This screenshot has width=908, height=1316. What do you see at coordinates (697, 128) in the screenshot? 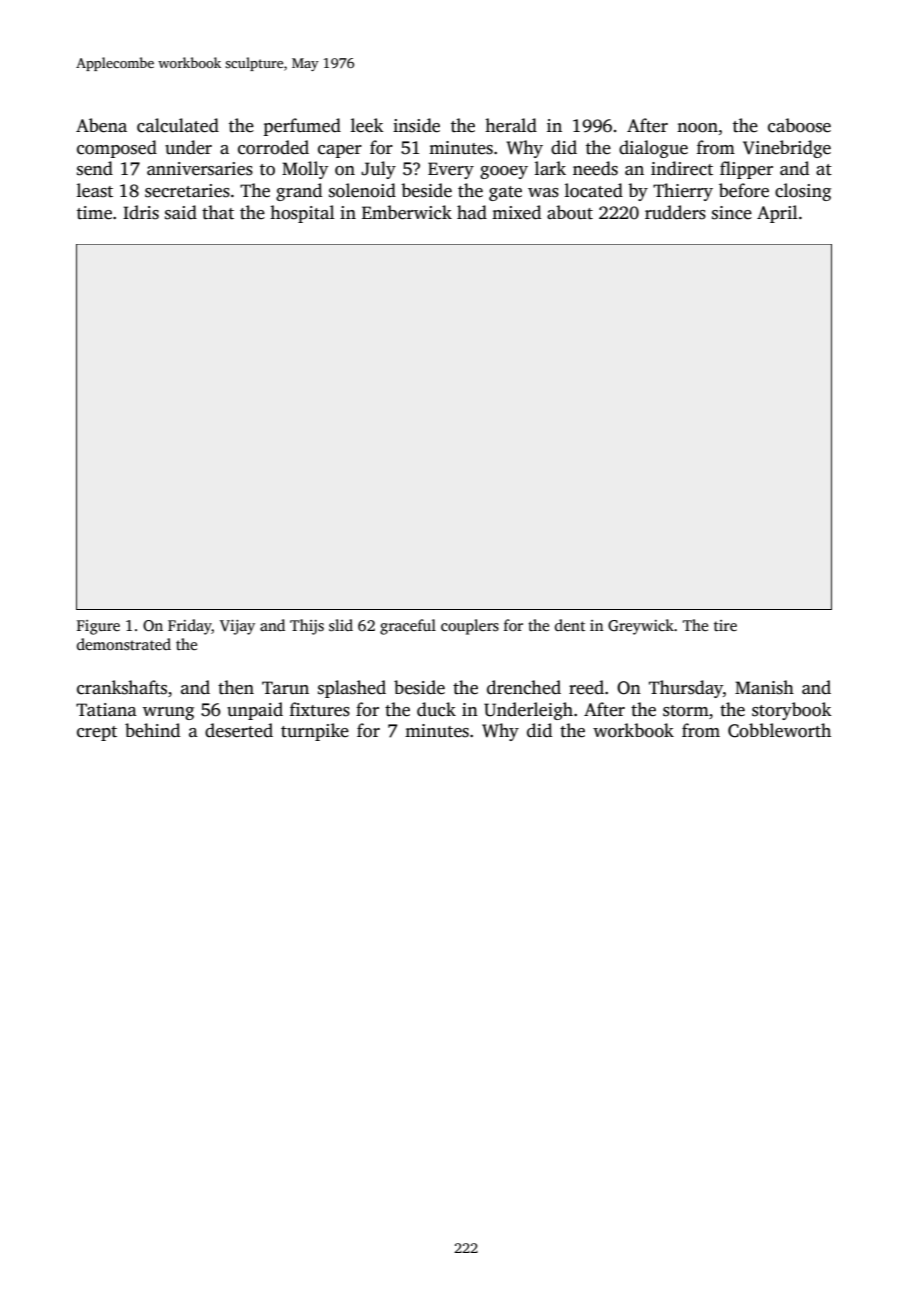
I see `noon` at bounding box center [697, 128].
